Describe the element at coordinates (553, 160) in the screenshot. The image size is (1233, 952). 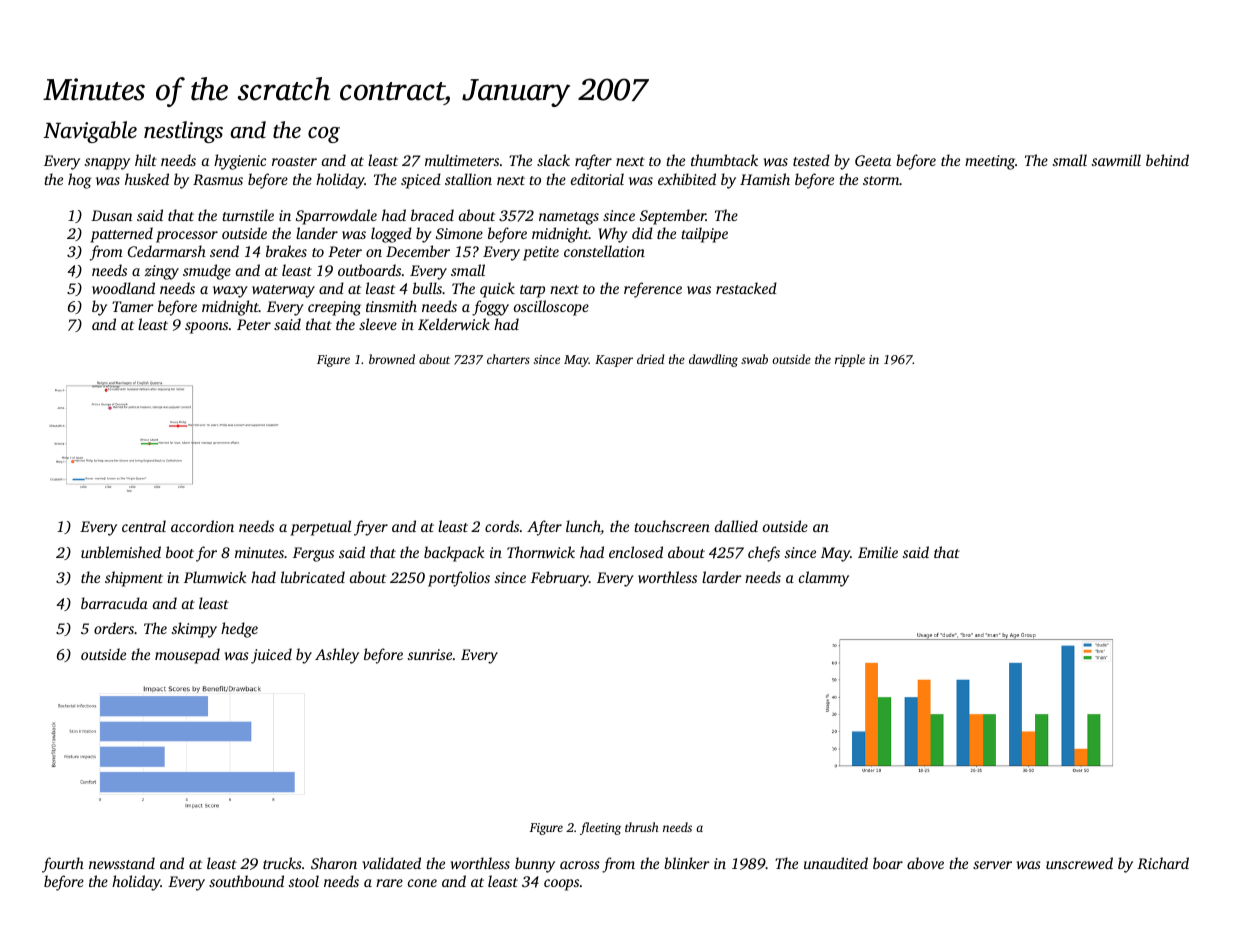
I see `slack` at that location.
